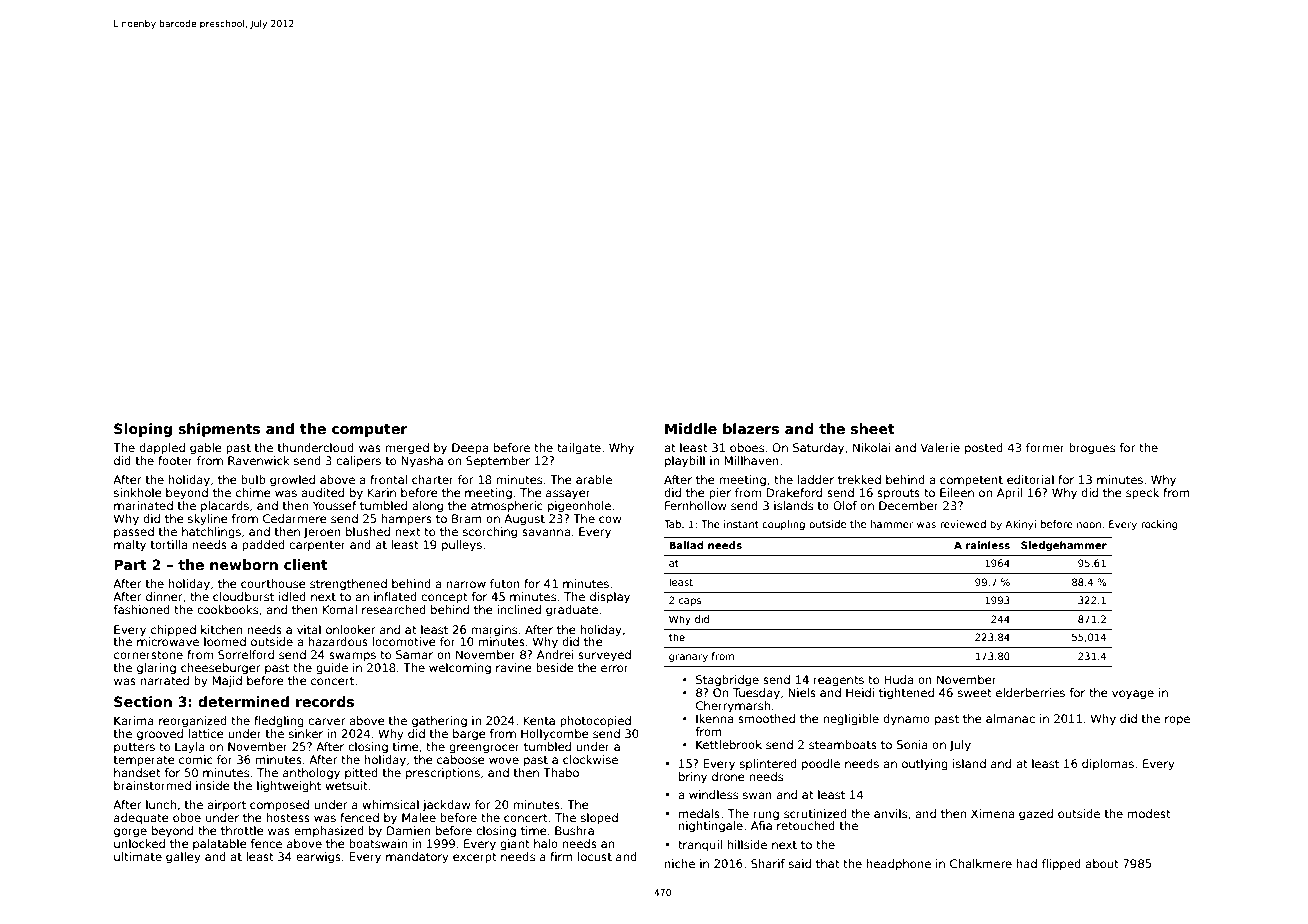  Describe the element at coordinates (318, 858) in the image. I see `earwigs` at that location.
